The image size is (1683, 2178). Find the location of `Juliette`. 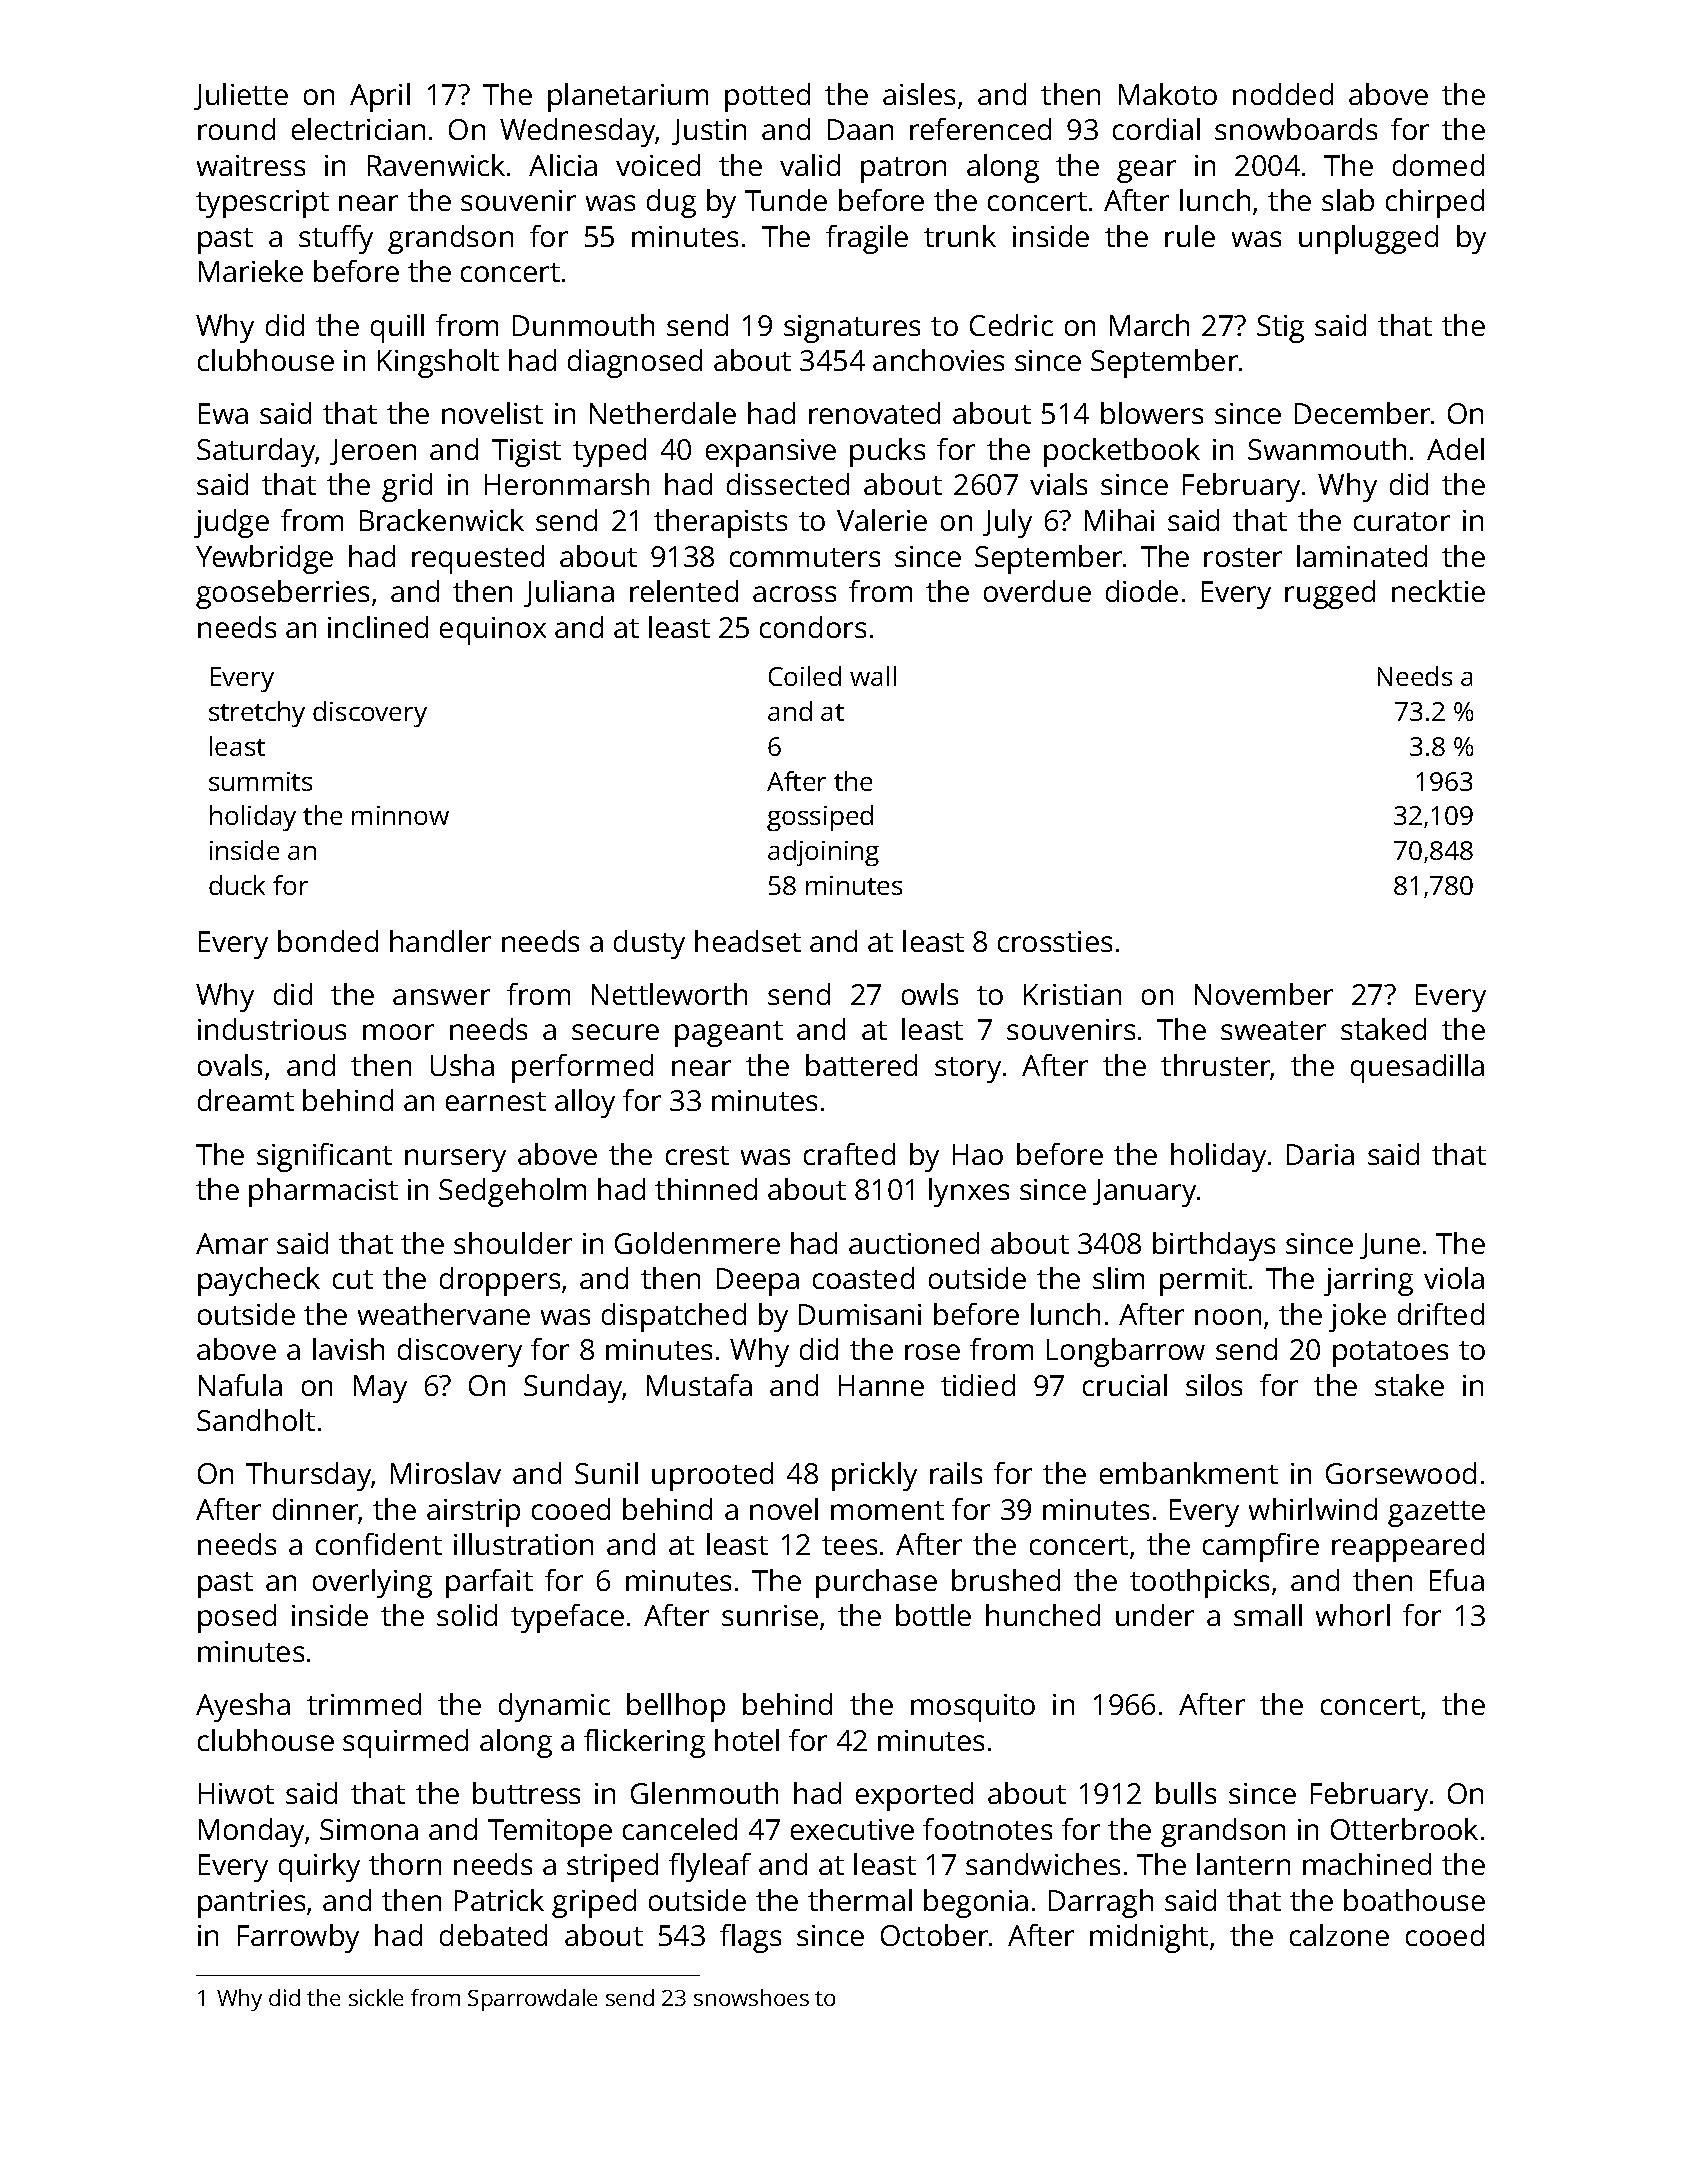

Juliette is located at coordinates (241, 96).
